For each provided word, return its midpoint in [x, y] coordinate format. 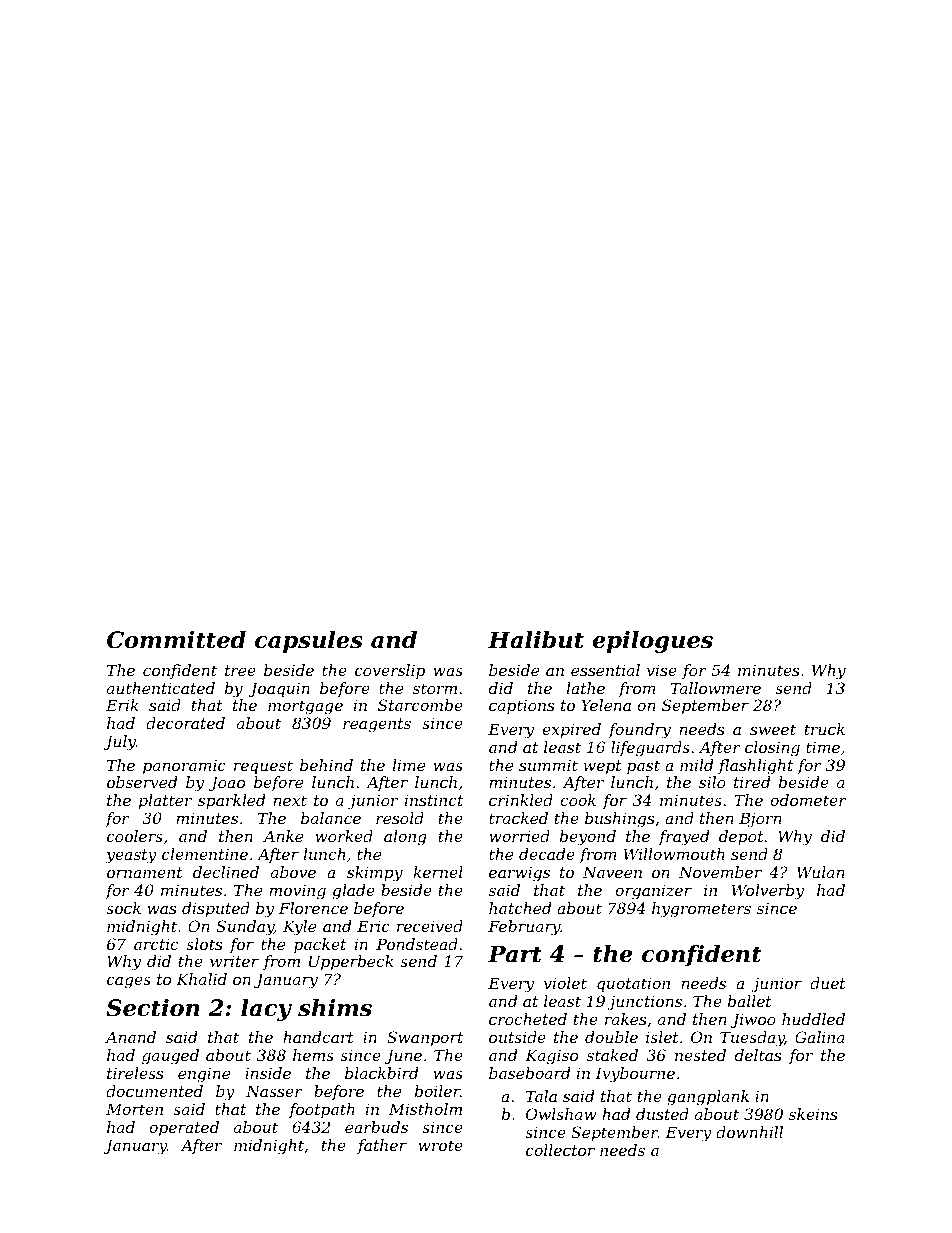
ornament [145, 872]
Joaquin [279, 689]
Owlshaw [561, 1114]
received [430, 926]
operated [184, 1128]
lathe [586, 688]
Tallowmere [716, 688]
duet [828, 983]
